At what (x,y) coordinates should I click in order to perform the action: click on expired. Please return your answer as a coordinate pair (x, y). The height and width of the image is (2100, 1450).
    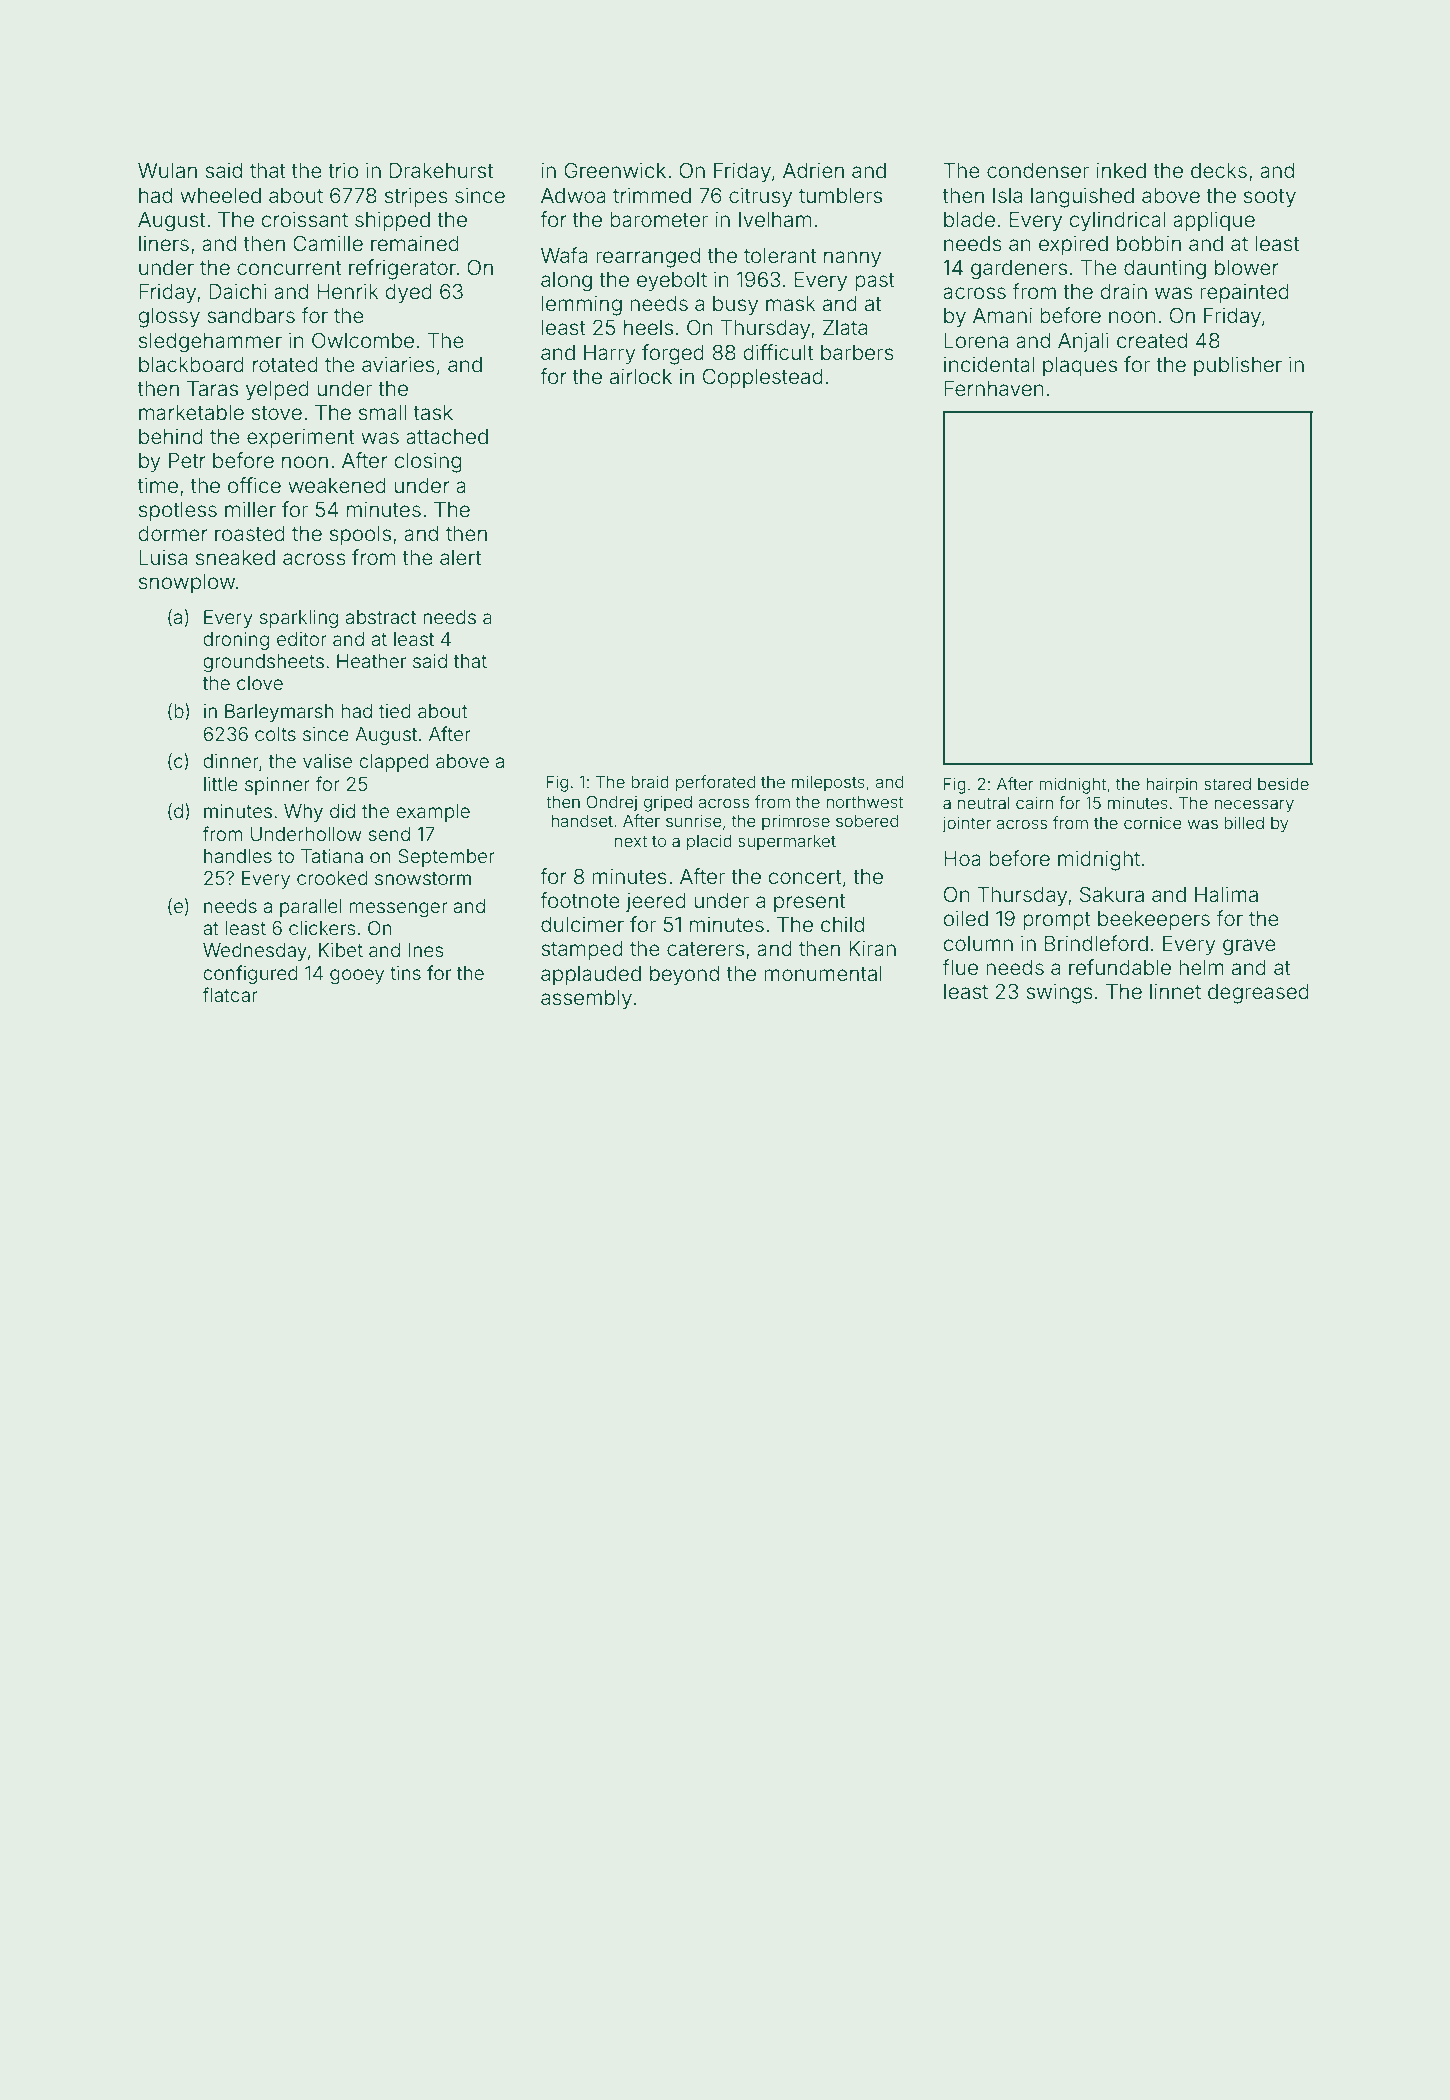
    Looking at the image, I should click on (1073, 245).
